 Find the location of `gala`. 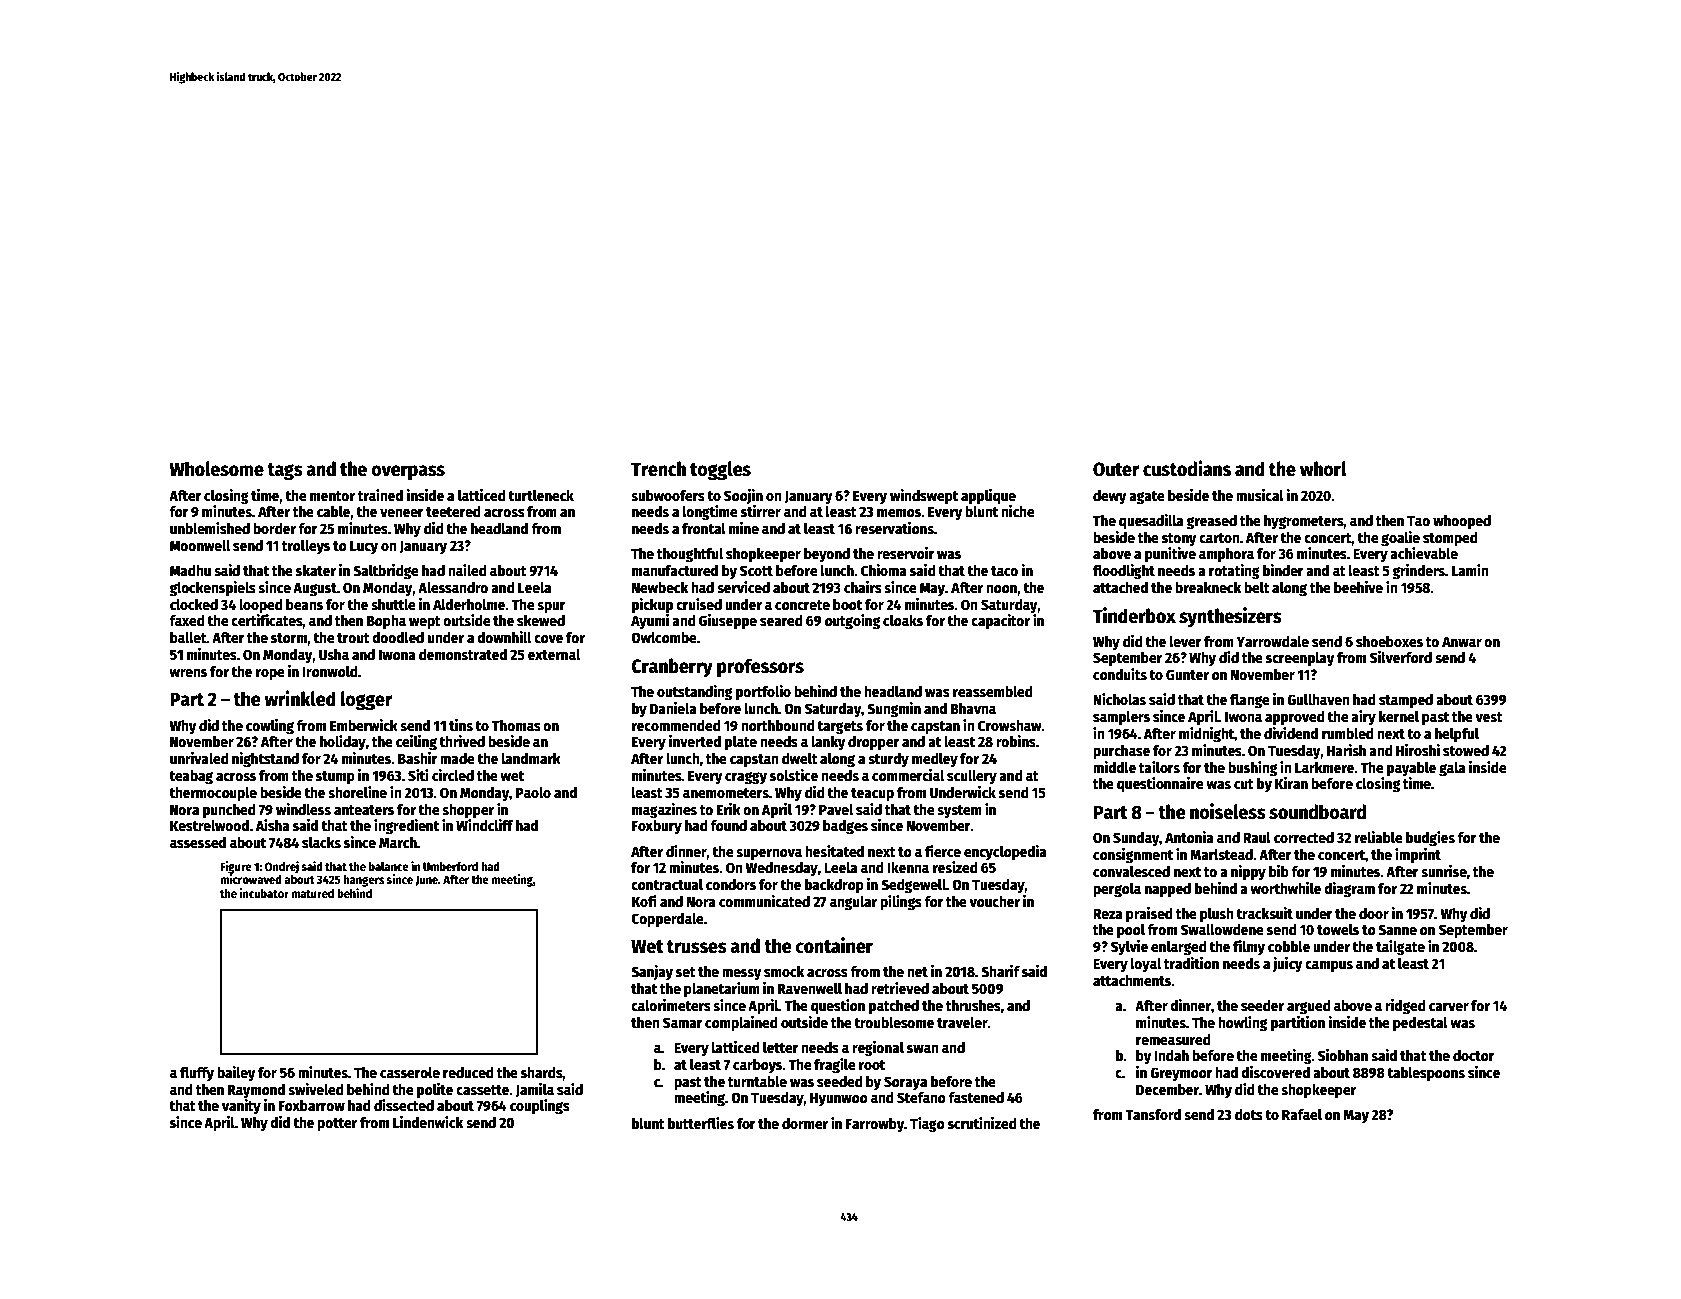

gala is located at coordinates (1452, 769).
